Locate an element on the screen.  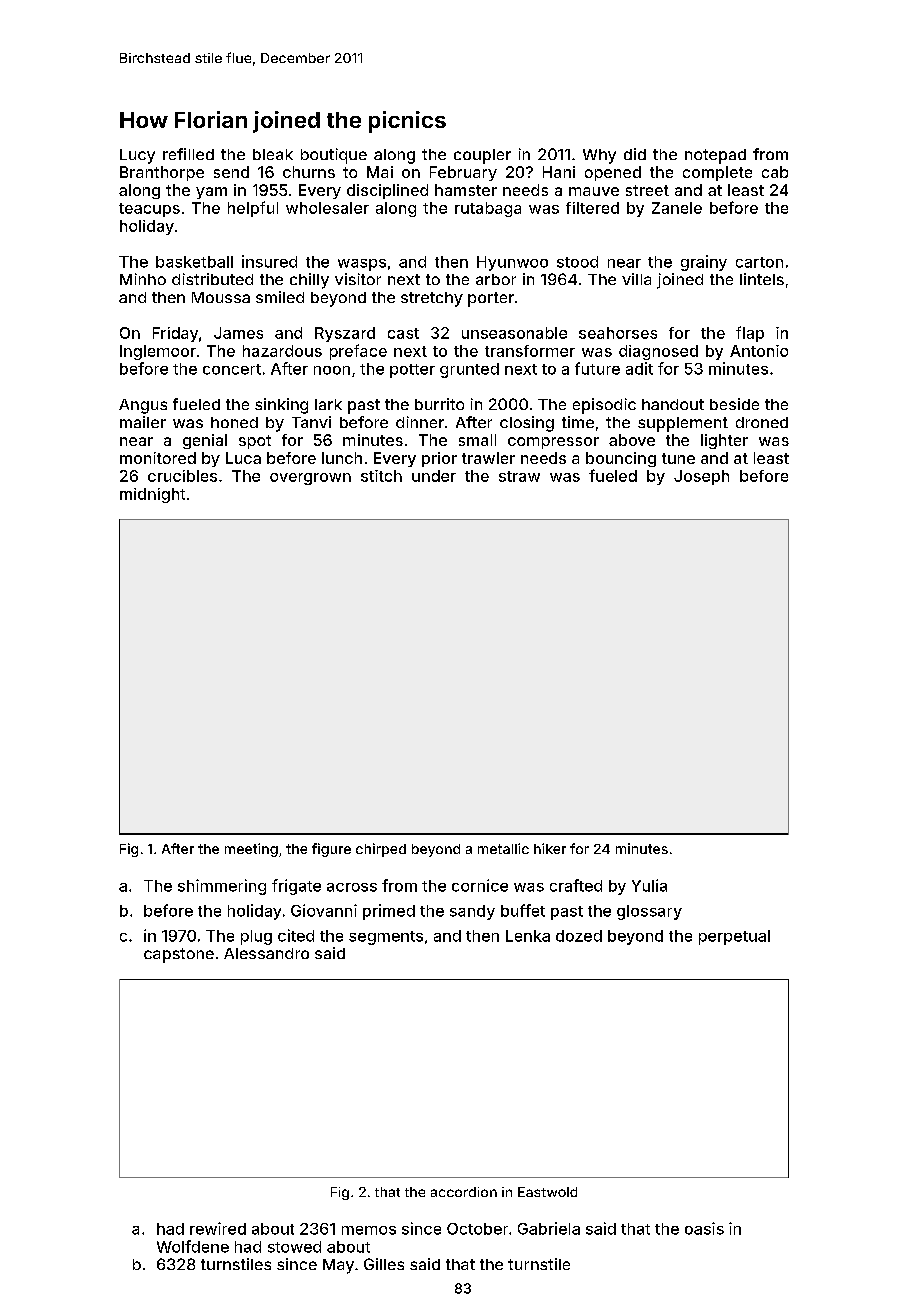
beside is located at coordinates (734, 404).
